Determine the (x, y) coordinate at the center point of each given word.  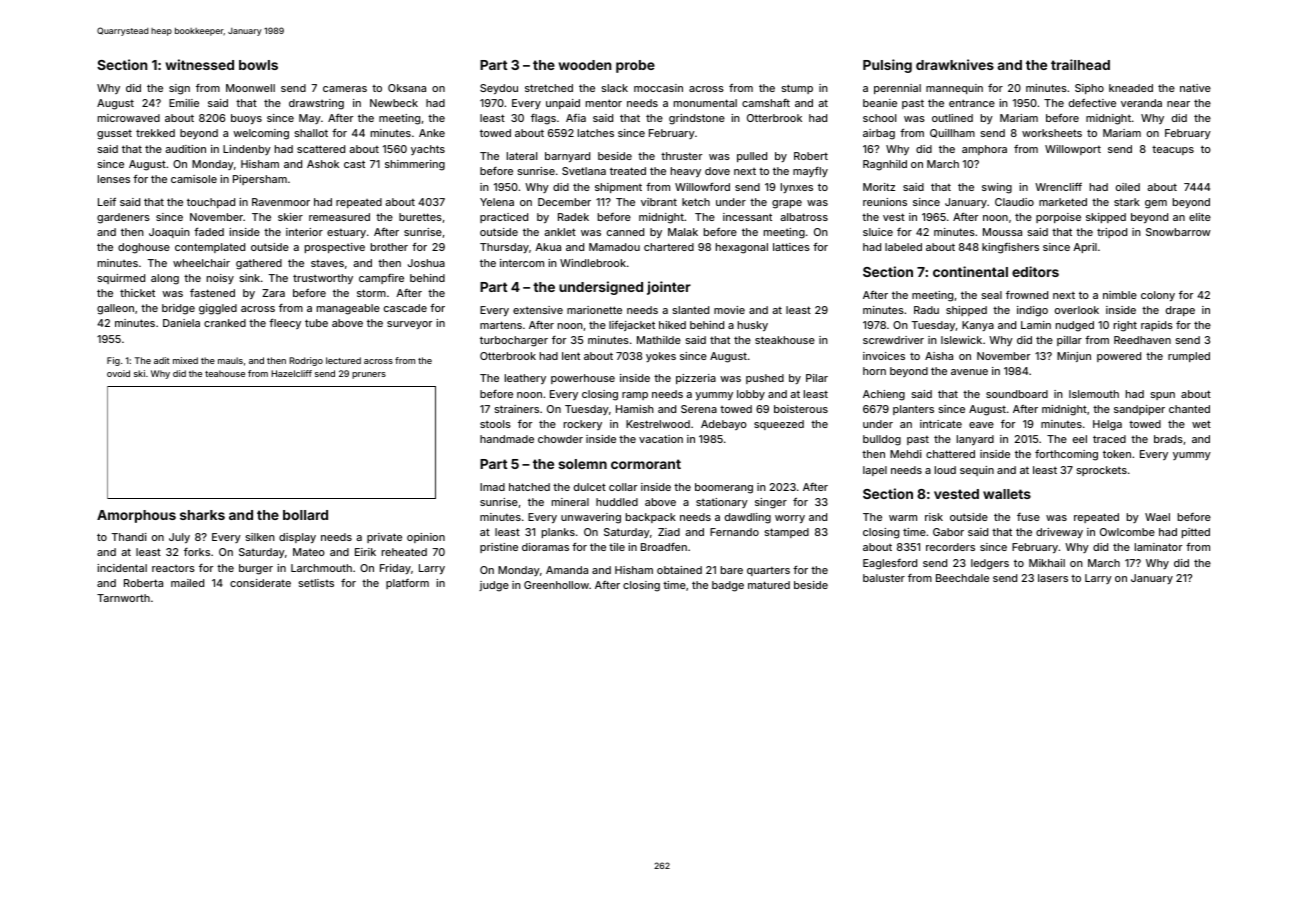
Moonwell (250, 88)
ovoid (118, 373)
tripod (1112, 233)
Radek (573, 217)
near (1178, 104)
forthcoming (1066, 455)
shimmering (415, 165)
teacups (1173, 150)
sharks (202, 515)
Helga (1107, 425)
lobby (751, 395)
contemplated (210, 248)
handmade (507, 439)
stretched (549, 88)
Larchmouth (321, 568)
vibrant (659, 202)
